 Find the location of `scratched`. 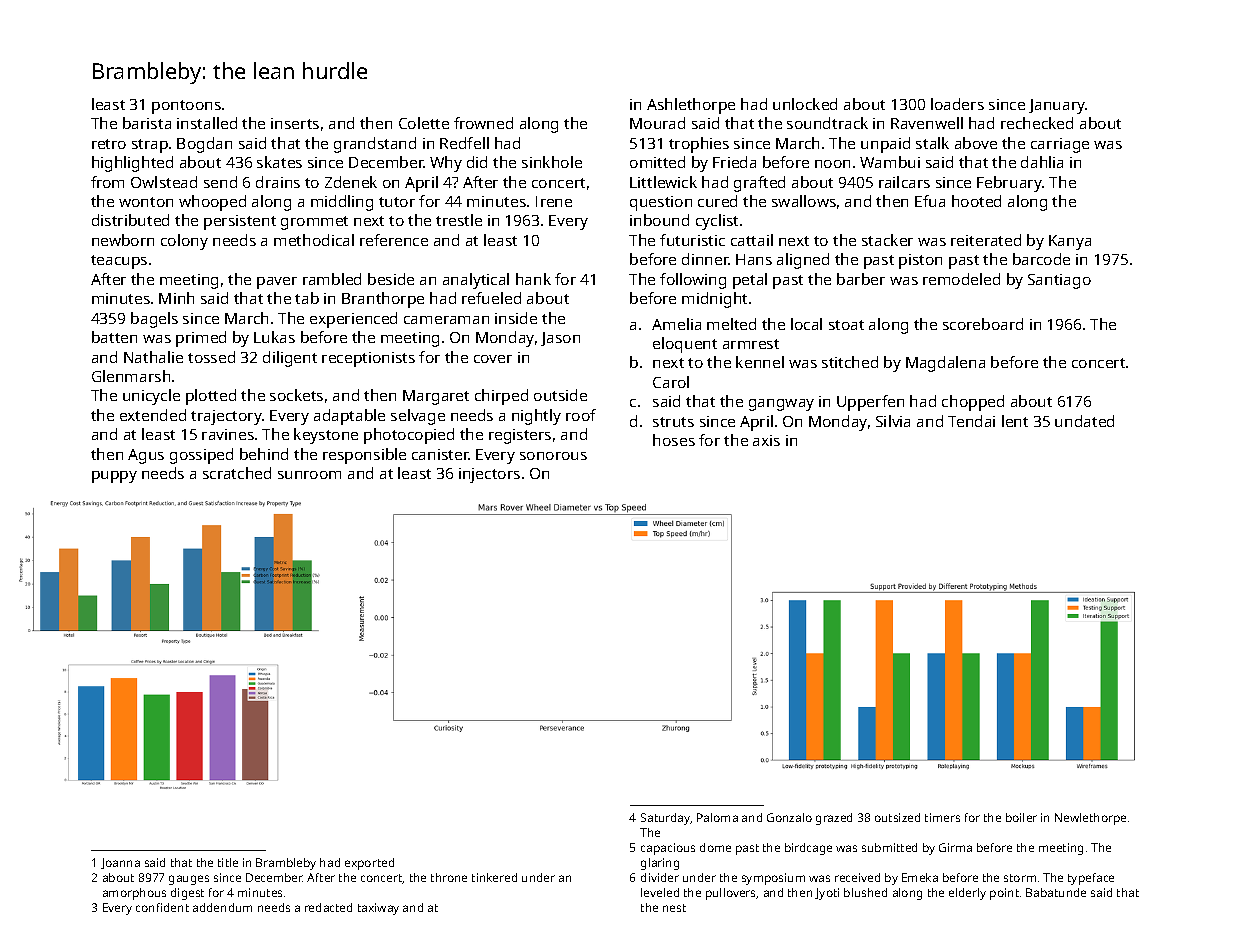

scratched is located at coordinates (237, 473).
